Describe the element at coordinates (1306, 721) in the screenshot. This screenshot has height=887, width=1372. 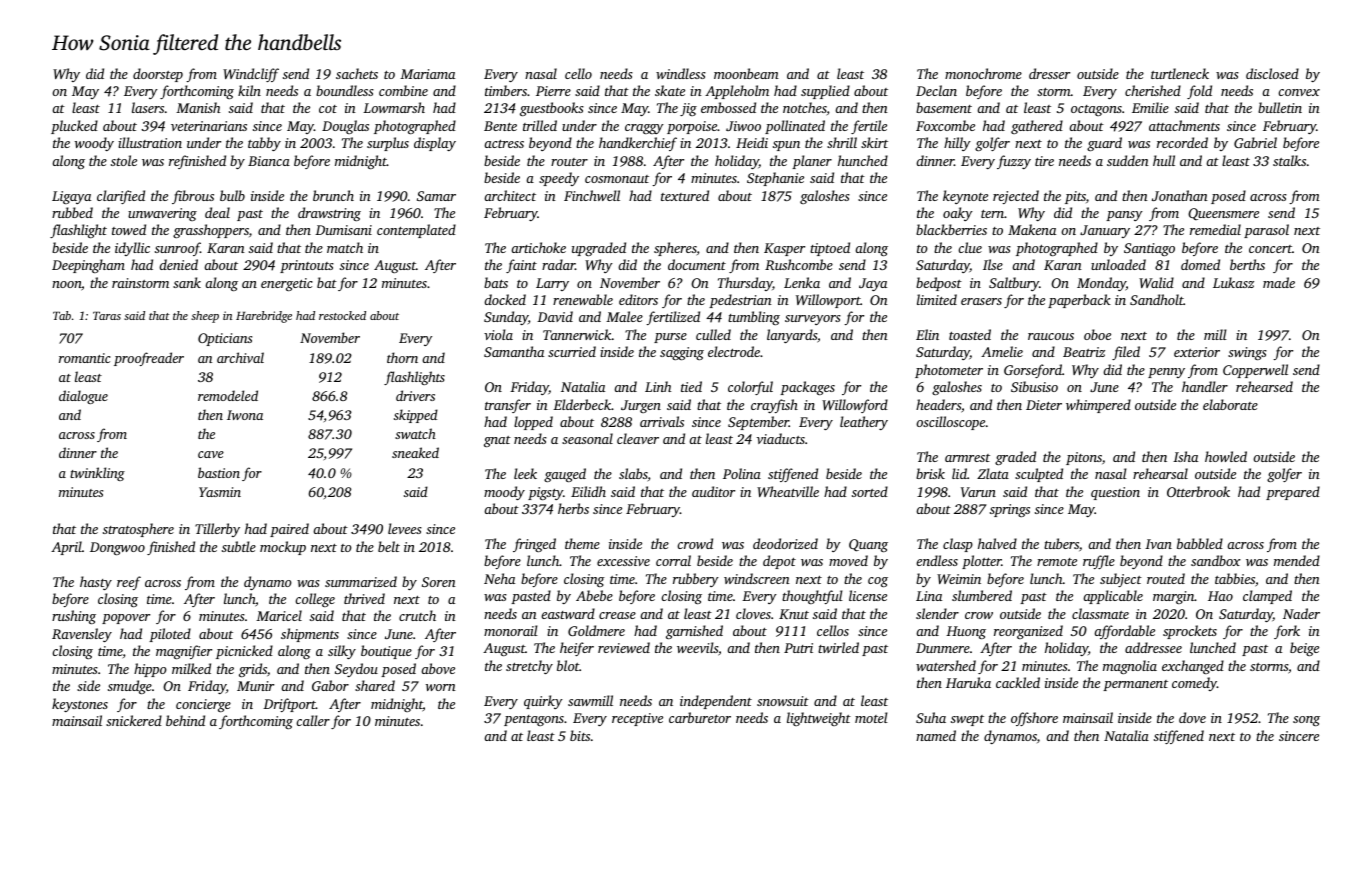
I see `song` at that location.
